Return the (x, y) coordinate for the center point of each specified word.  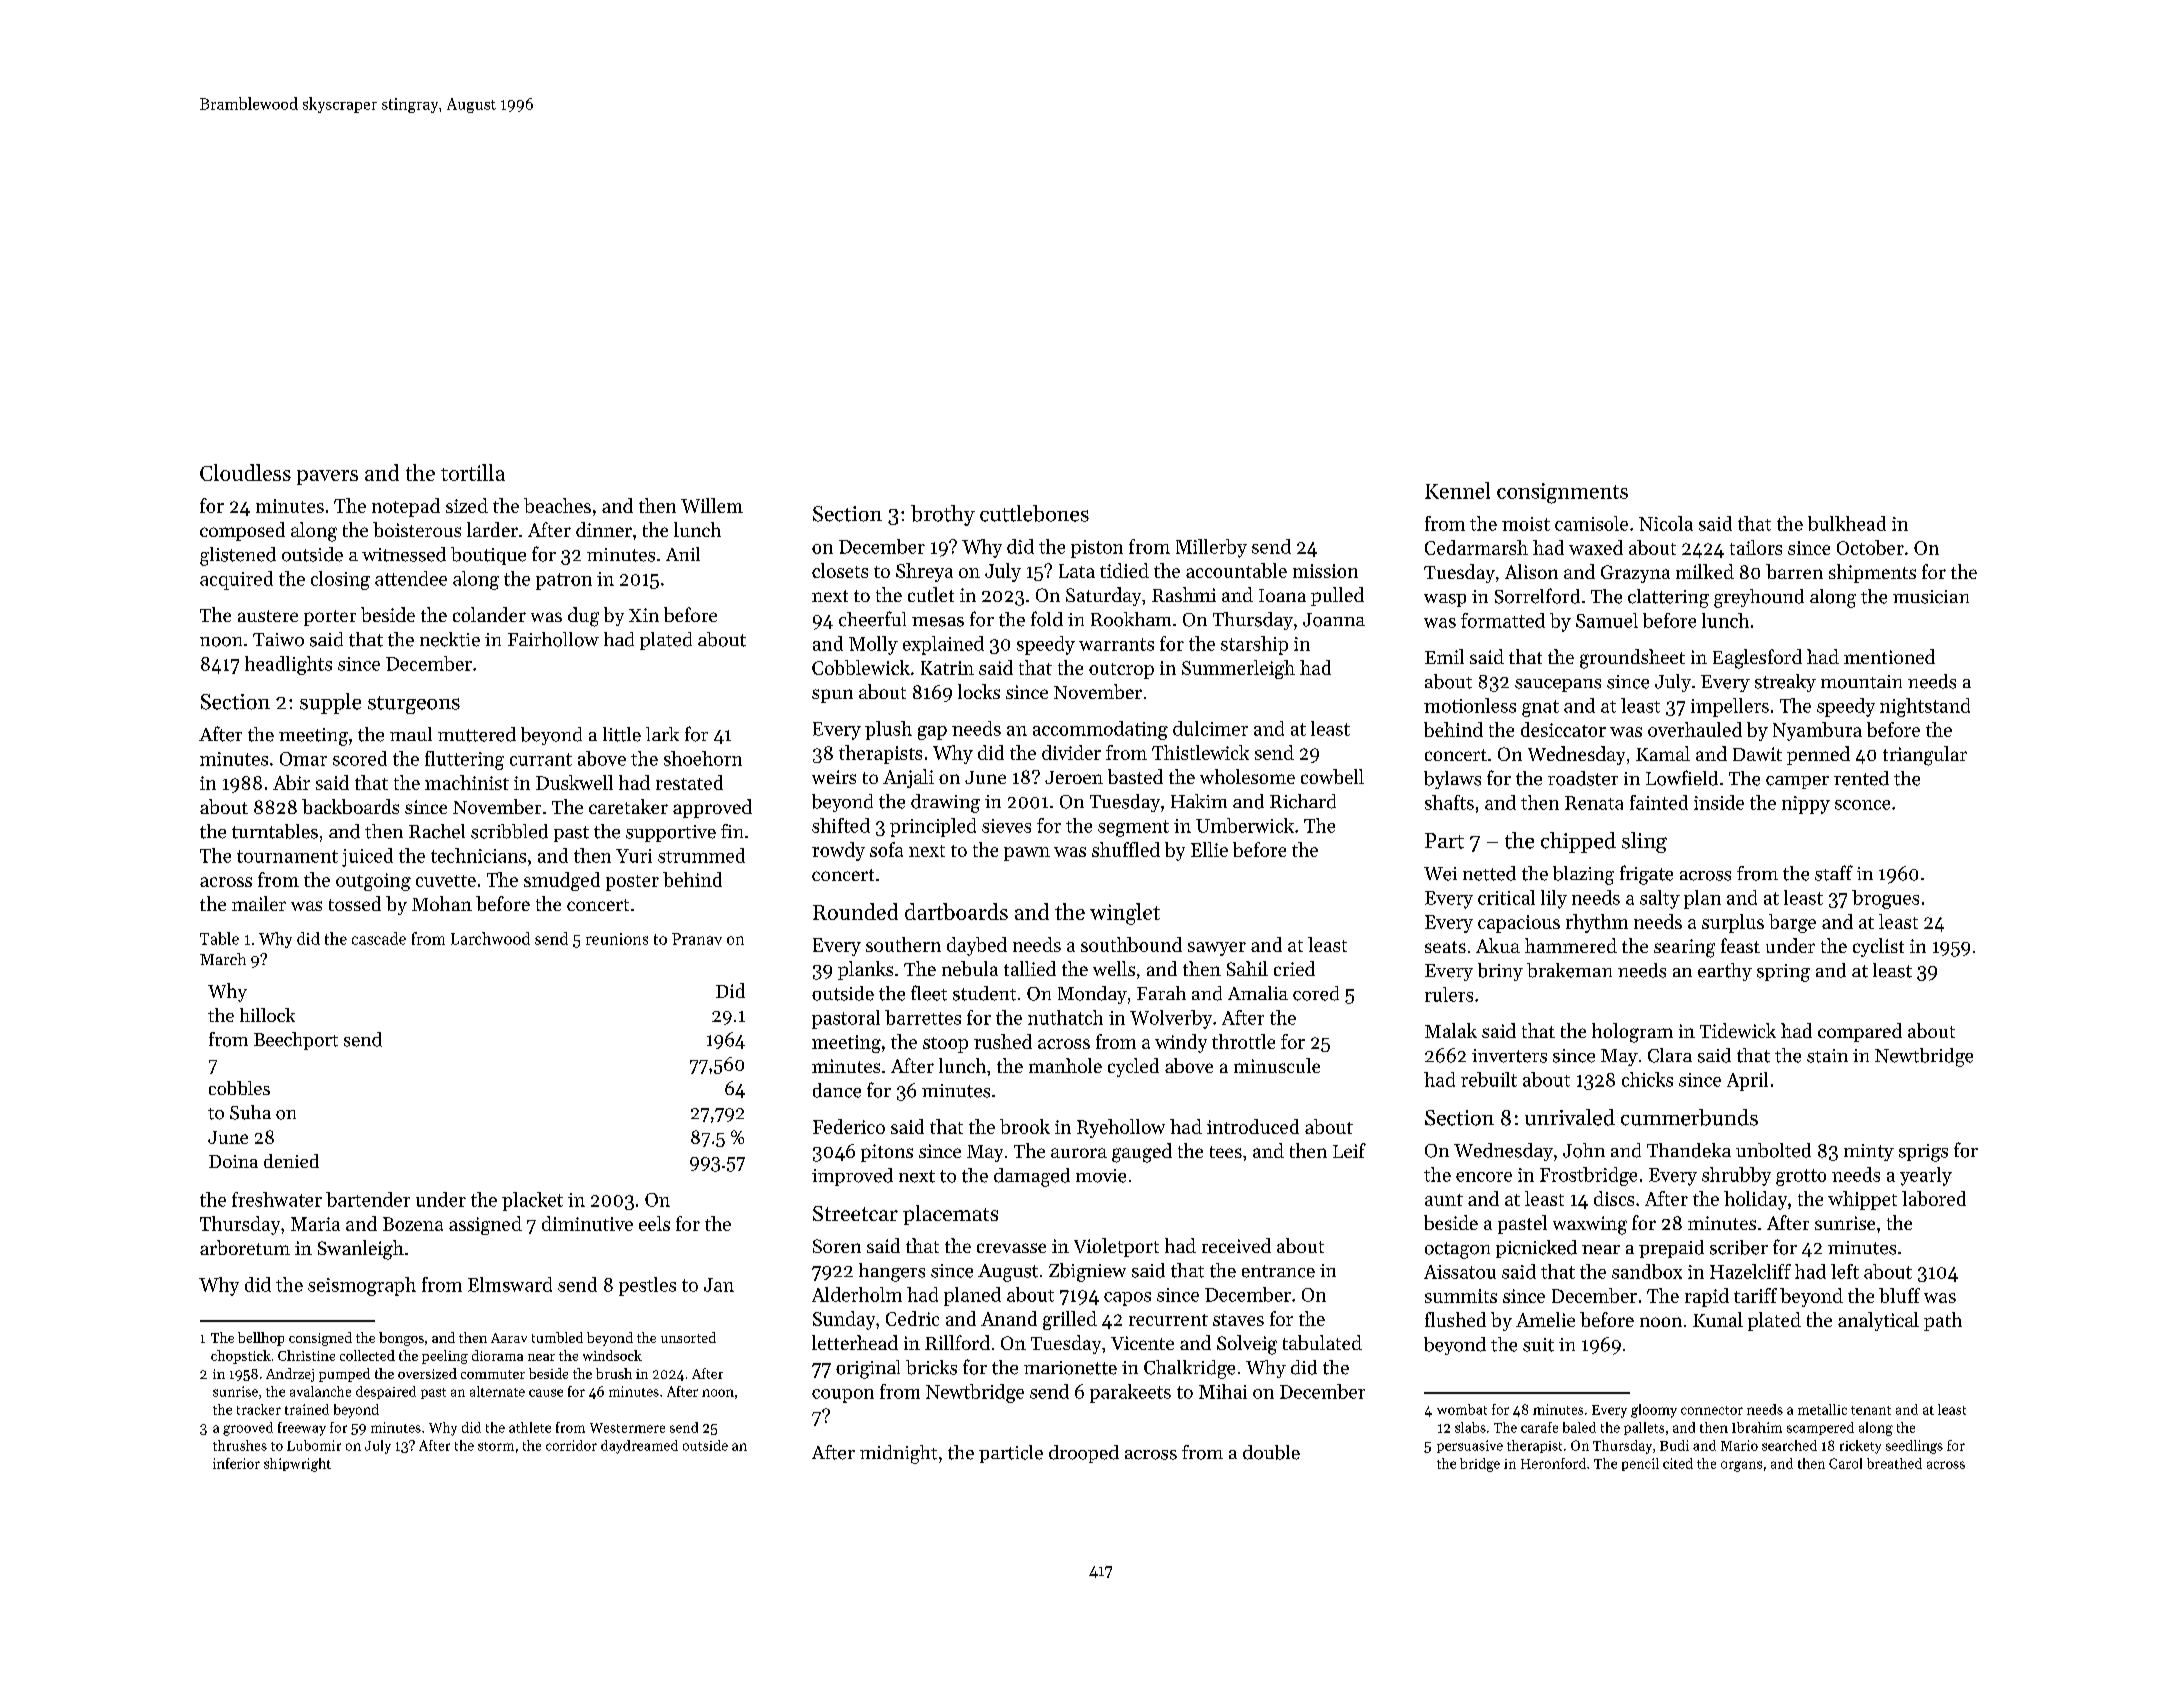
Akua (1498, 945)
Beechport (296, 1041)
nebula (970, 968)
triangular (1925, 756)
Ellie (1209, 849)
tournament (287, 856)
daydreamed (639, 1447)
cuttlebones (1034, 513)
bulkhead (1847, 523)
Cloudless (245, 472)
